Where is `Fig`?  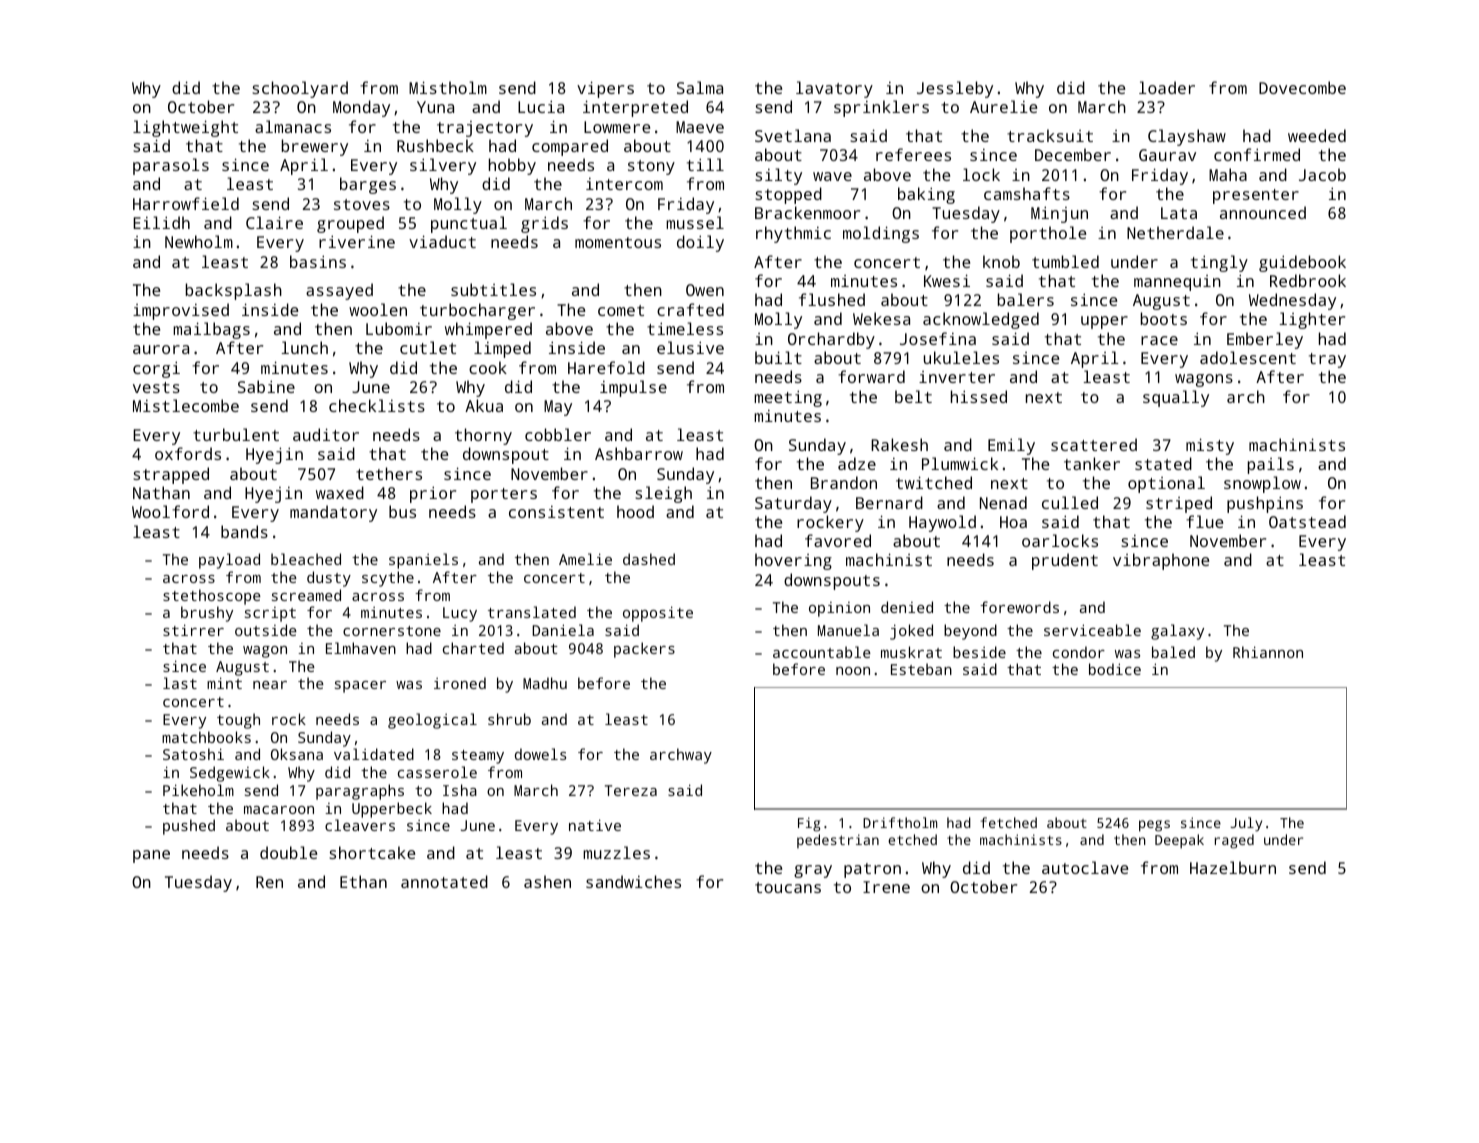
Fig is located at coordinates (809, 824).
